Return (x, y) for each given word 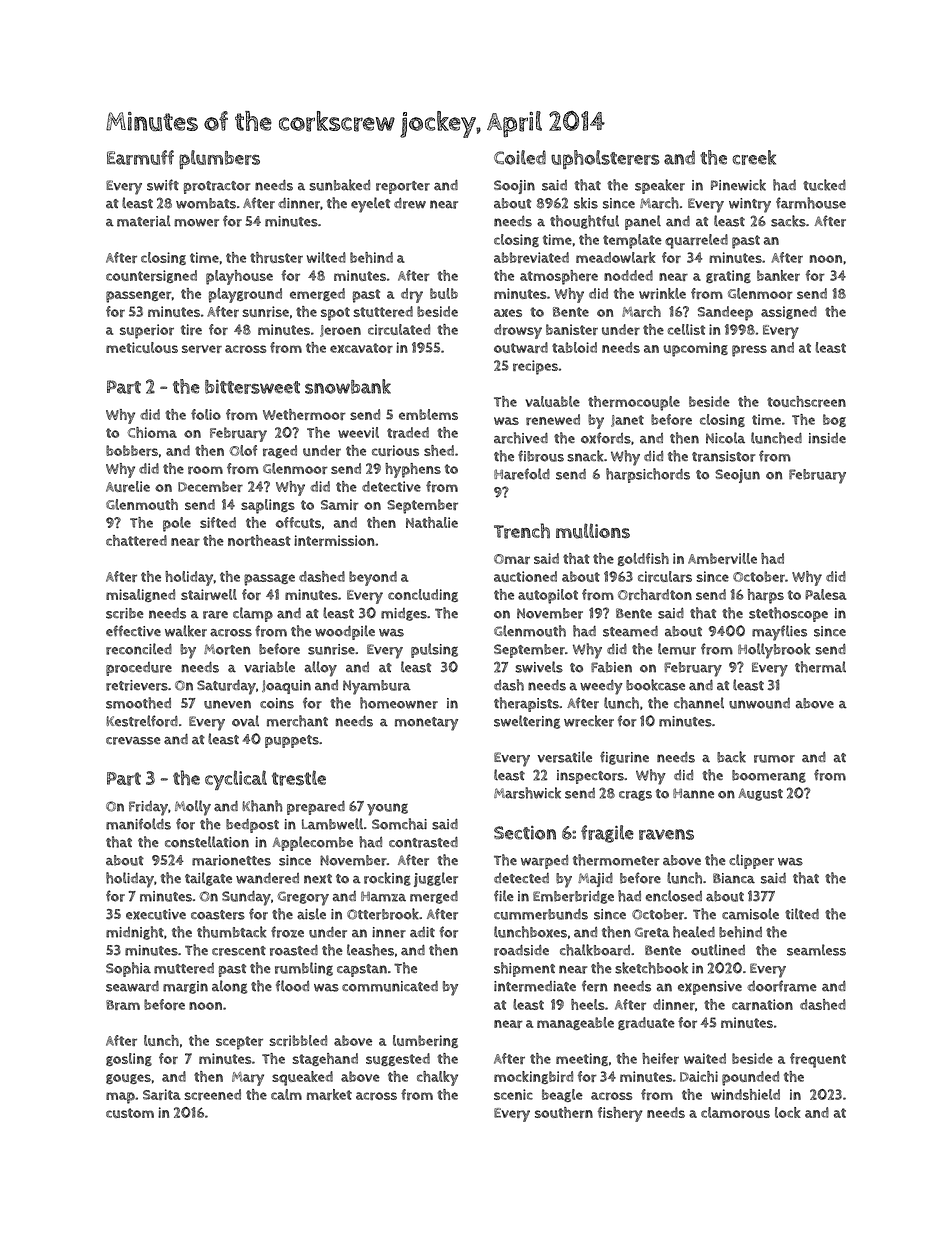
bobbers (132, 450)
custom (130, 1113)
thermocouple (634, 403)
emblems (428, 414)
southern (564, 1112)
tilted (802, 914)
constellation (207, 842)
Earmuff (140, 157)
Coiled (520, 157)
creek (754, 157)
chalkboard (595, 950)
